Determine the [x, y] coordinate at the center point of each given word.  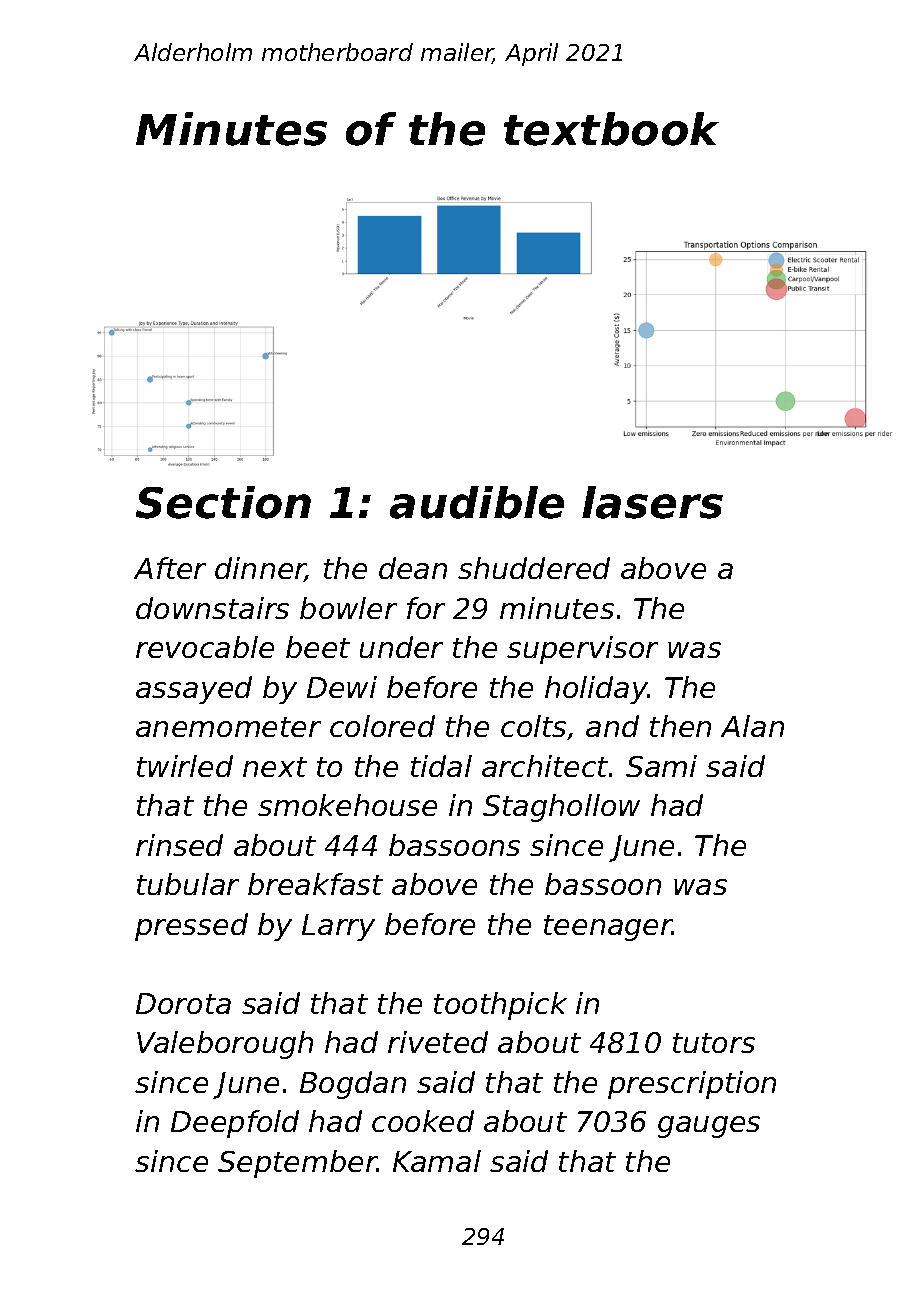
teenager [608, 928]
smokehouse [347, 805]
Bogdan [353, 1085]
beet [318, 647]
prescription [692, 1085]
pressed [191, 927]
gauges [709, 1127]
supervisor [582, 650]
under [401, 647]
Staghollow [561, 808]
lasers [652, 502]
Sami [661, 766]
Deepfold [235, 1124]
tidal [441, 766]
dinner [260, 569]
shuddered [534, 568]
